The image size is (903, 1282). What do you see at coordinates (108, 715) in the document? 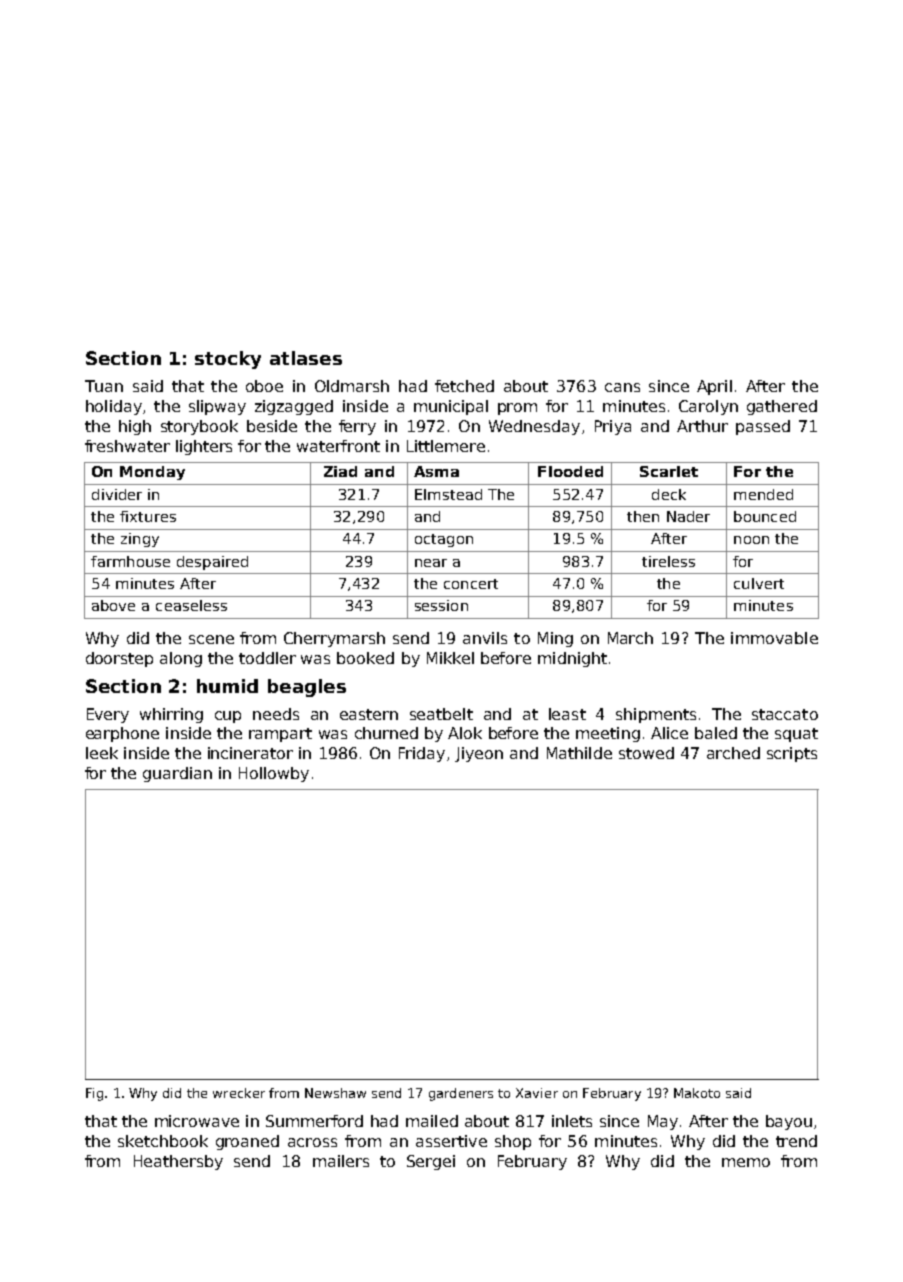
I see `Every` at bounding box center [108, 715].
